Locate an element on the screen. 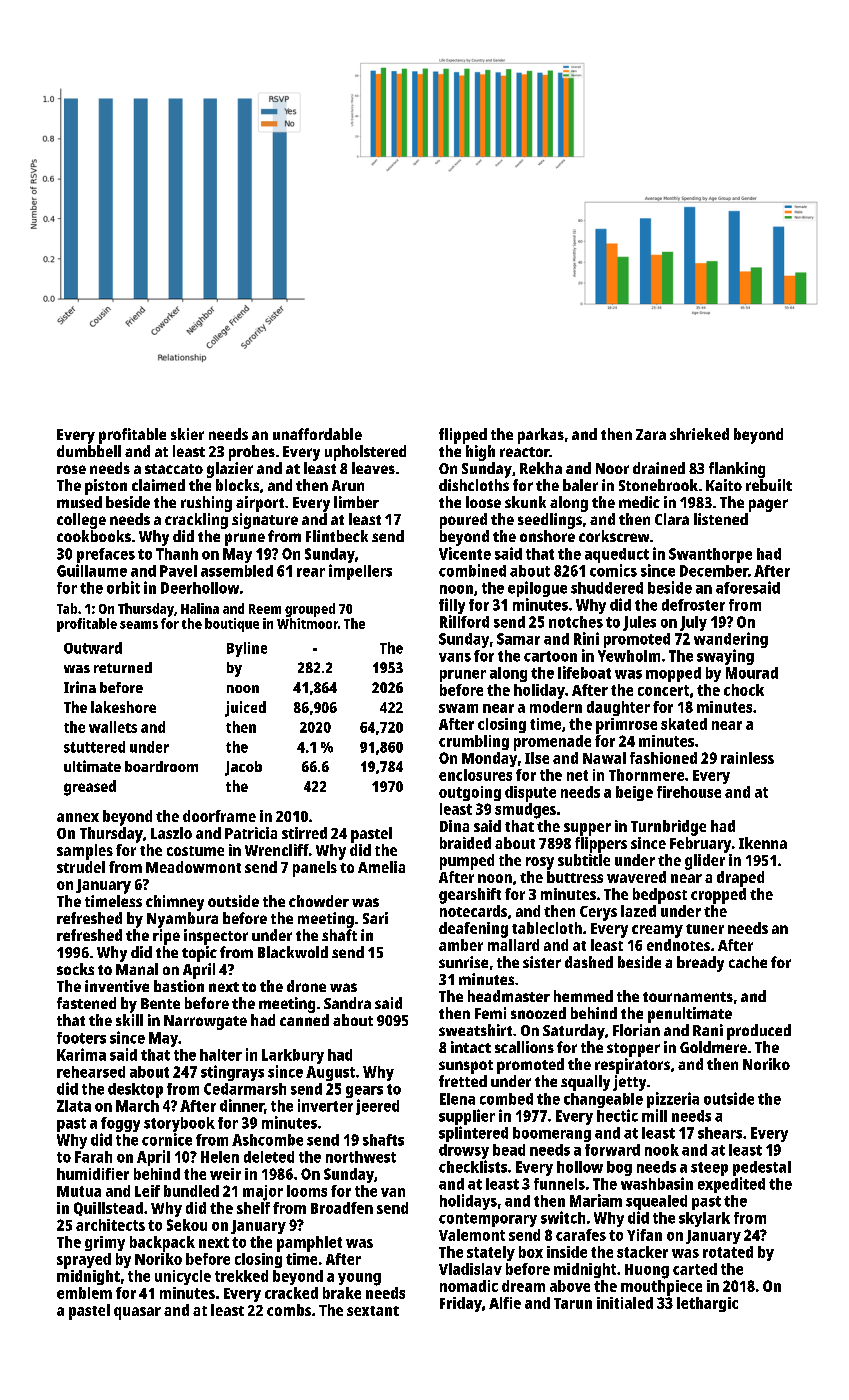  probes is located at coordinates (252, 453).
